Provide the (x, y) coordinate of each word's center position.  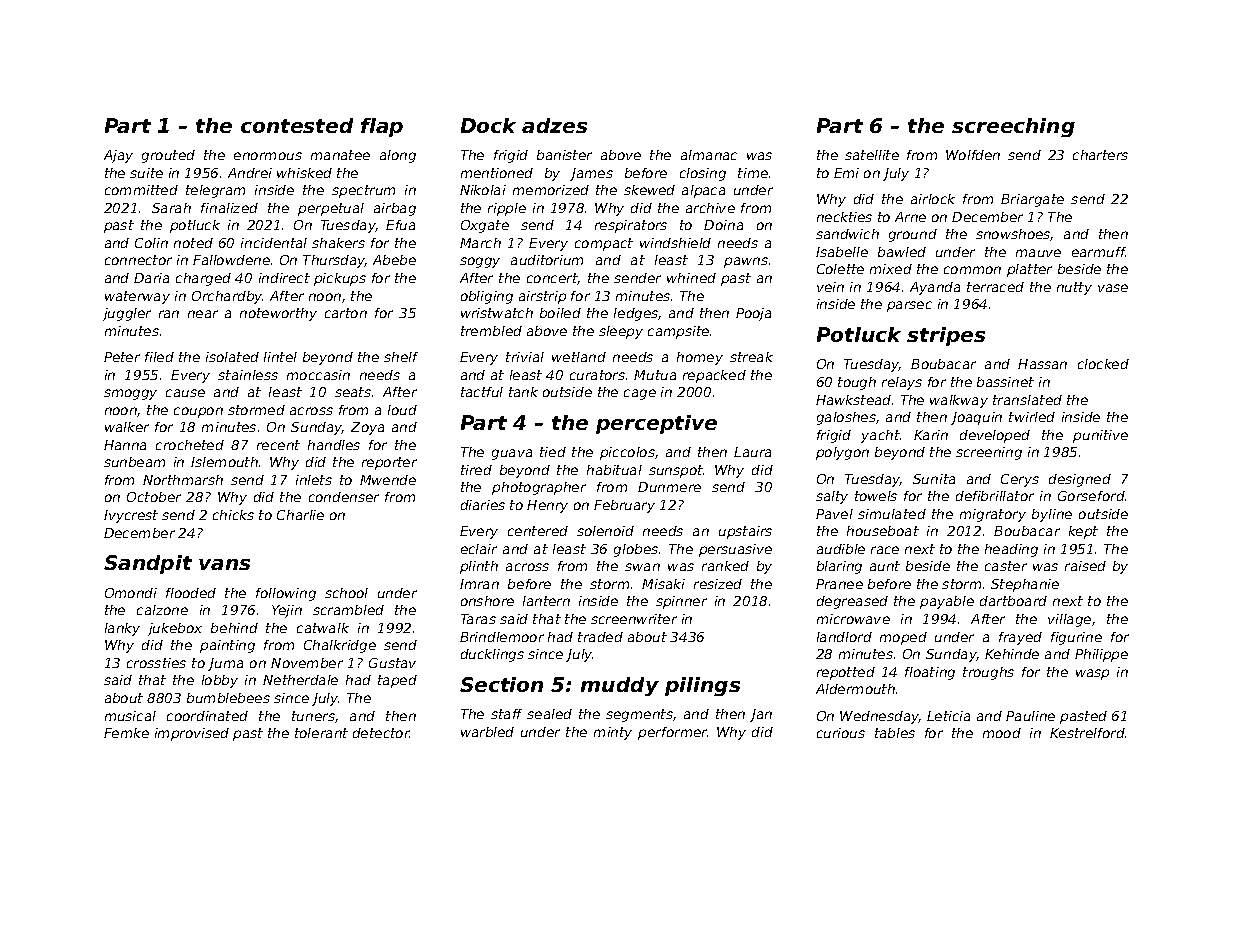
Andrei (250, 173)
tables (895, 733)
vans (224, 564)
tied (553, 452)
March (480, 243)
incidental (274, 243)
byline (1052, 515)
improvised (192, 734)
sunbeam (134, 462)
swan (642, 567)
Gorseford (1091, 496)
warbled (487, 732)
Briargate (1032, 200)
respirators (631, 226)
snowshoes (1013, 235)
